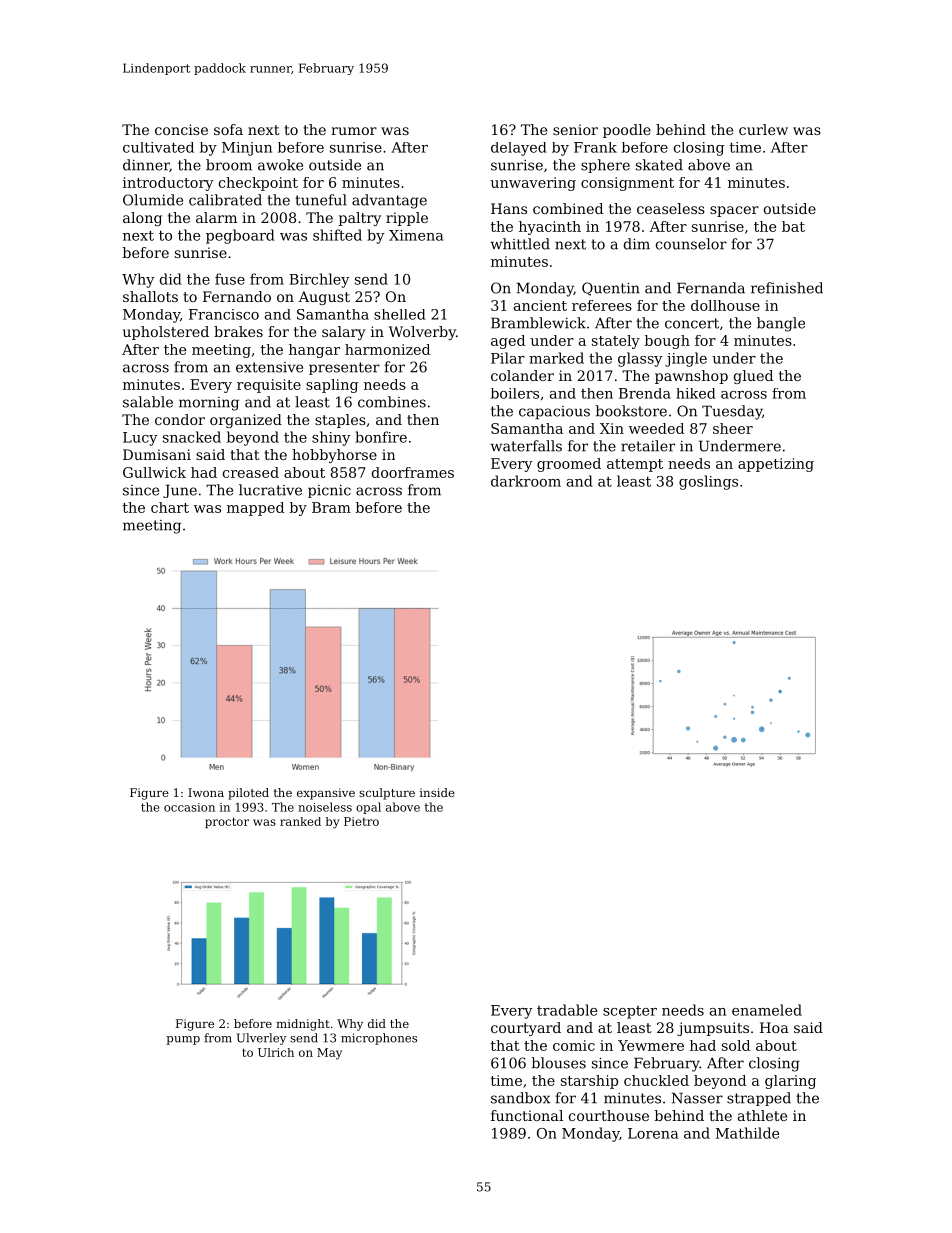 Image resolution: width=952 pixels, height=1233 pixels. I want to click on aged, so click(508, 342).
